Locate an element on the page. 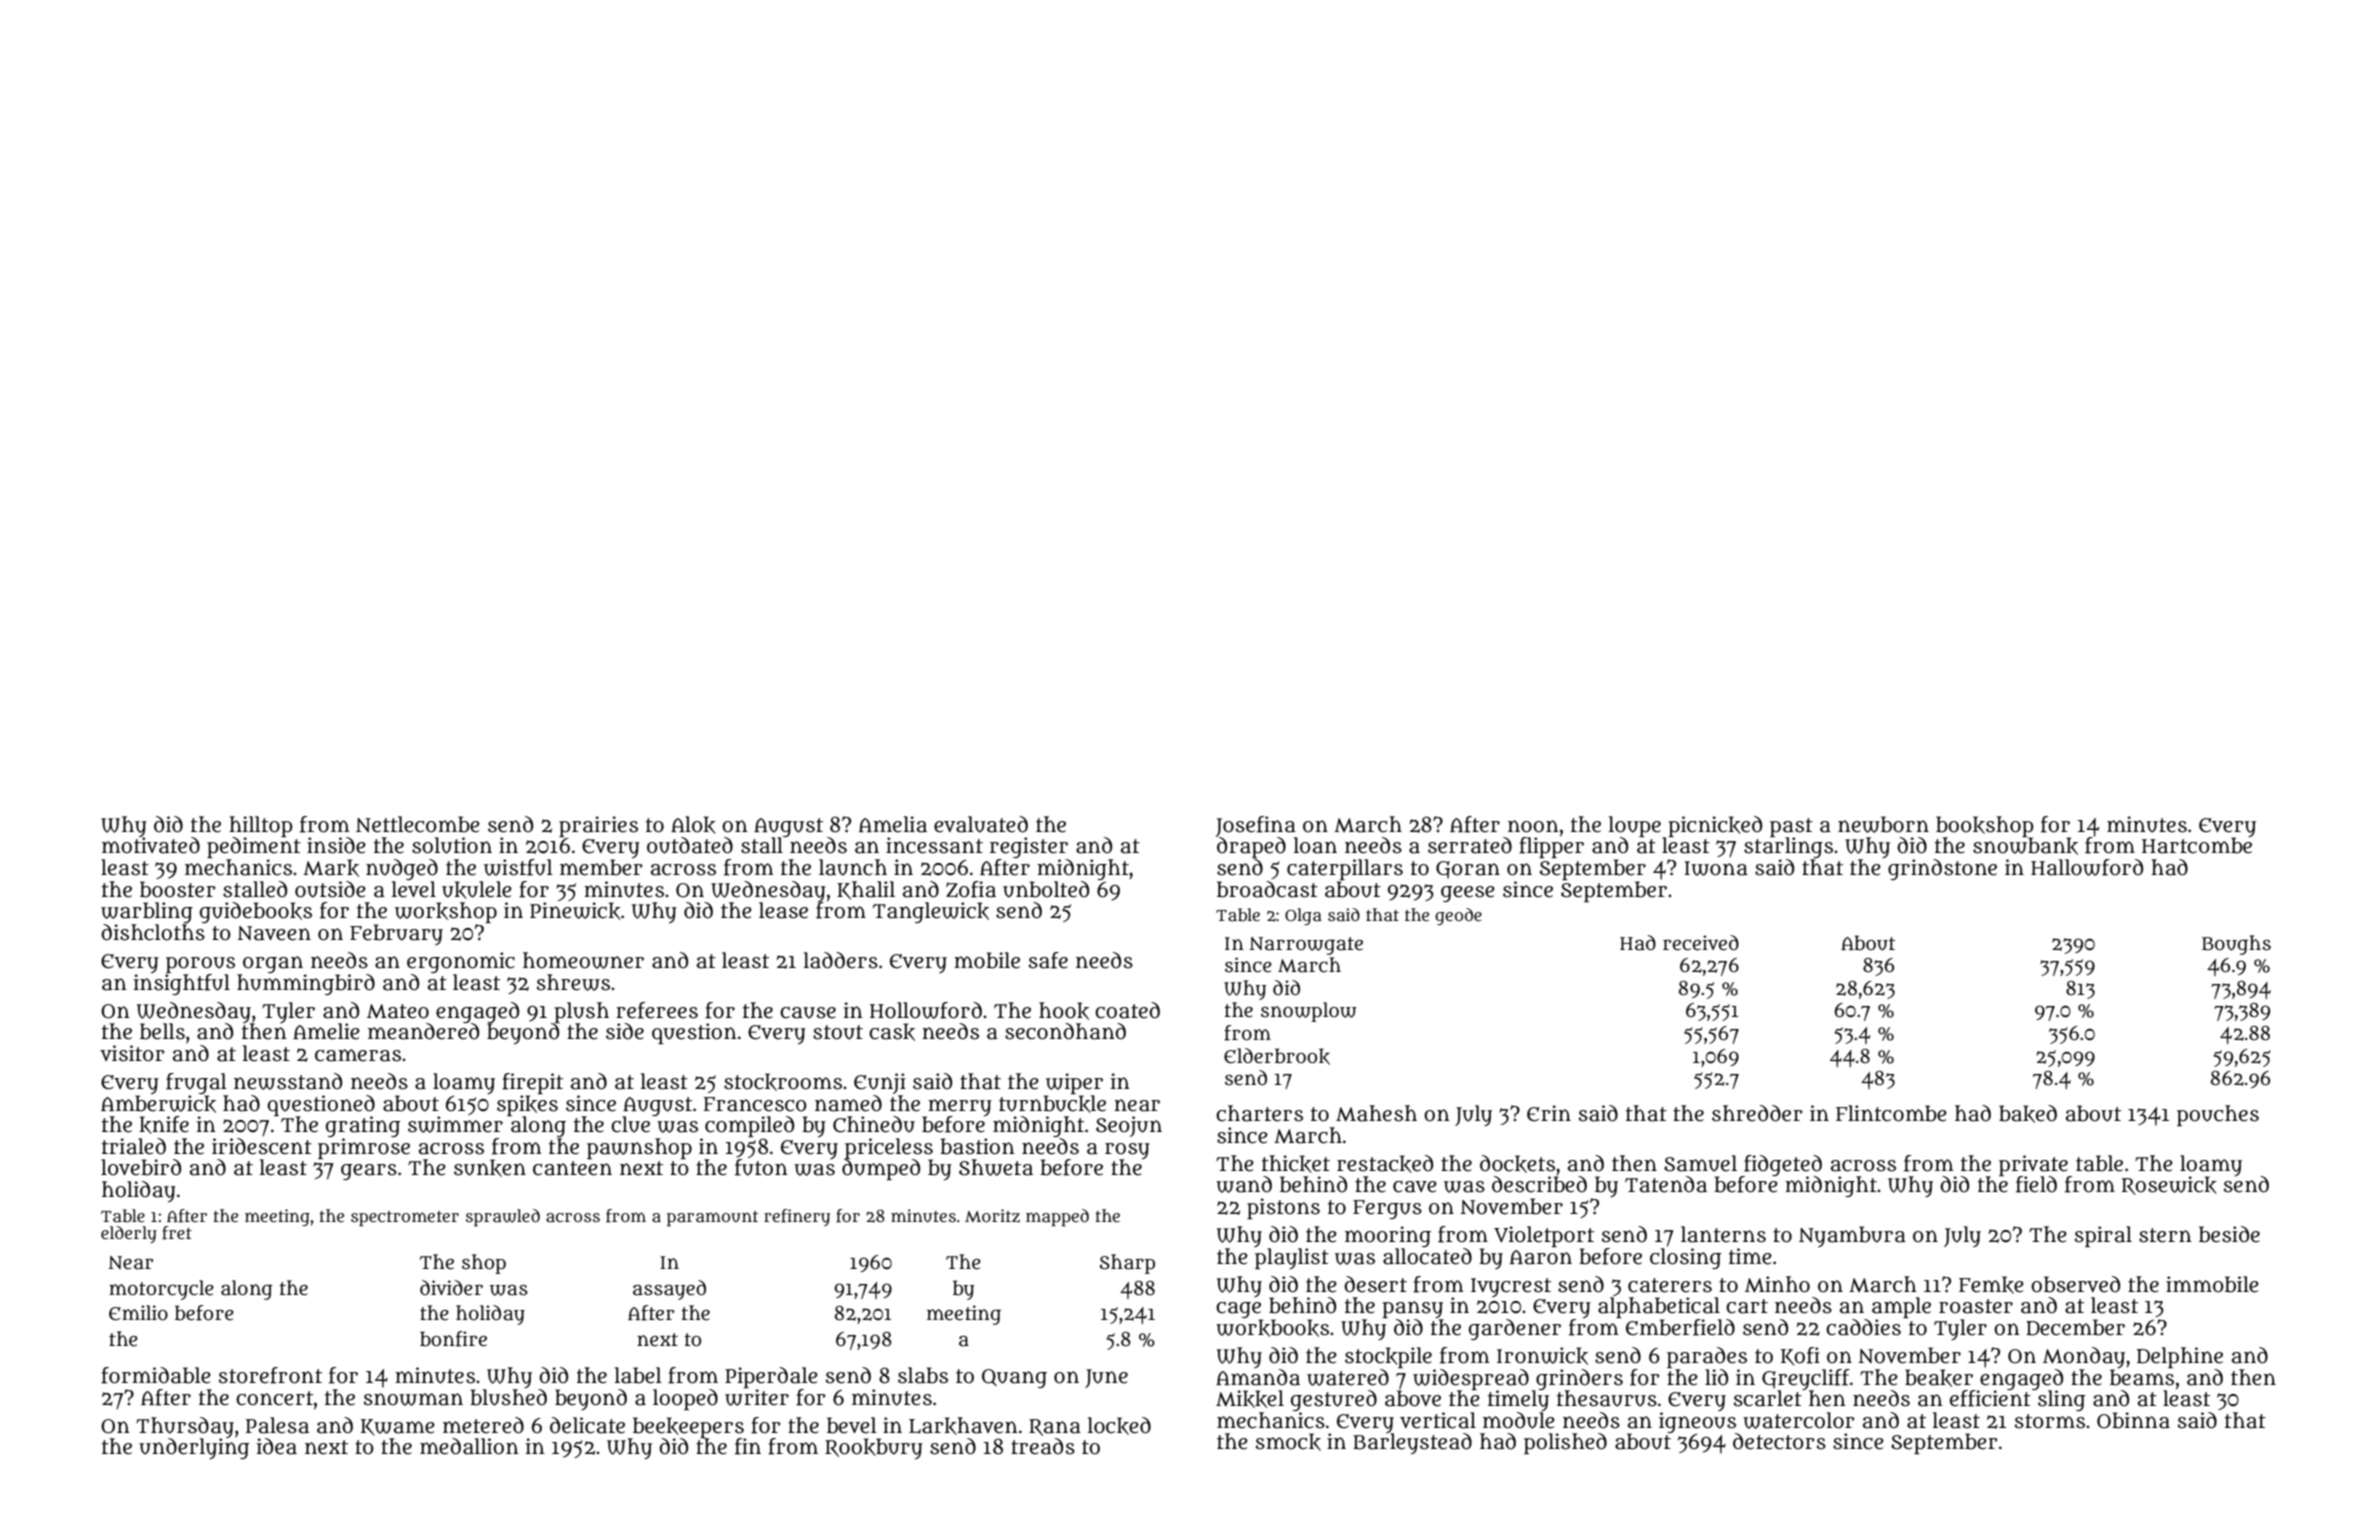 This document has width=2380, height=1540. newborn is located at coordinates (1883, 824).
